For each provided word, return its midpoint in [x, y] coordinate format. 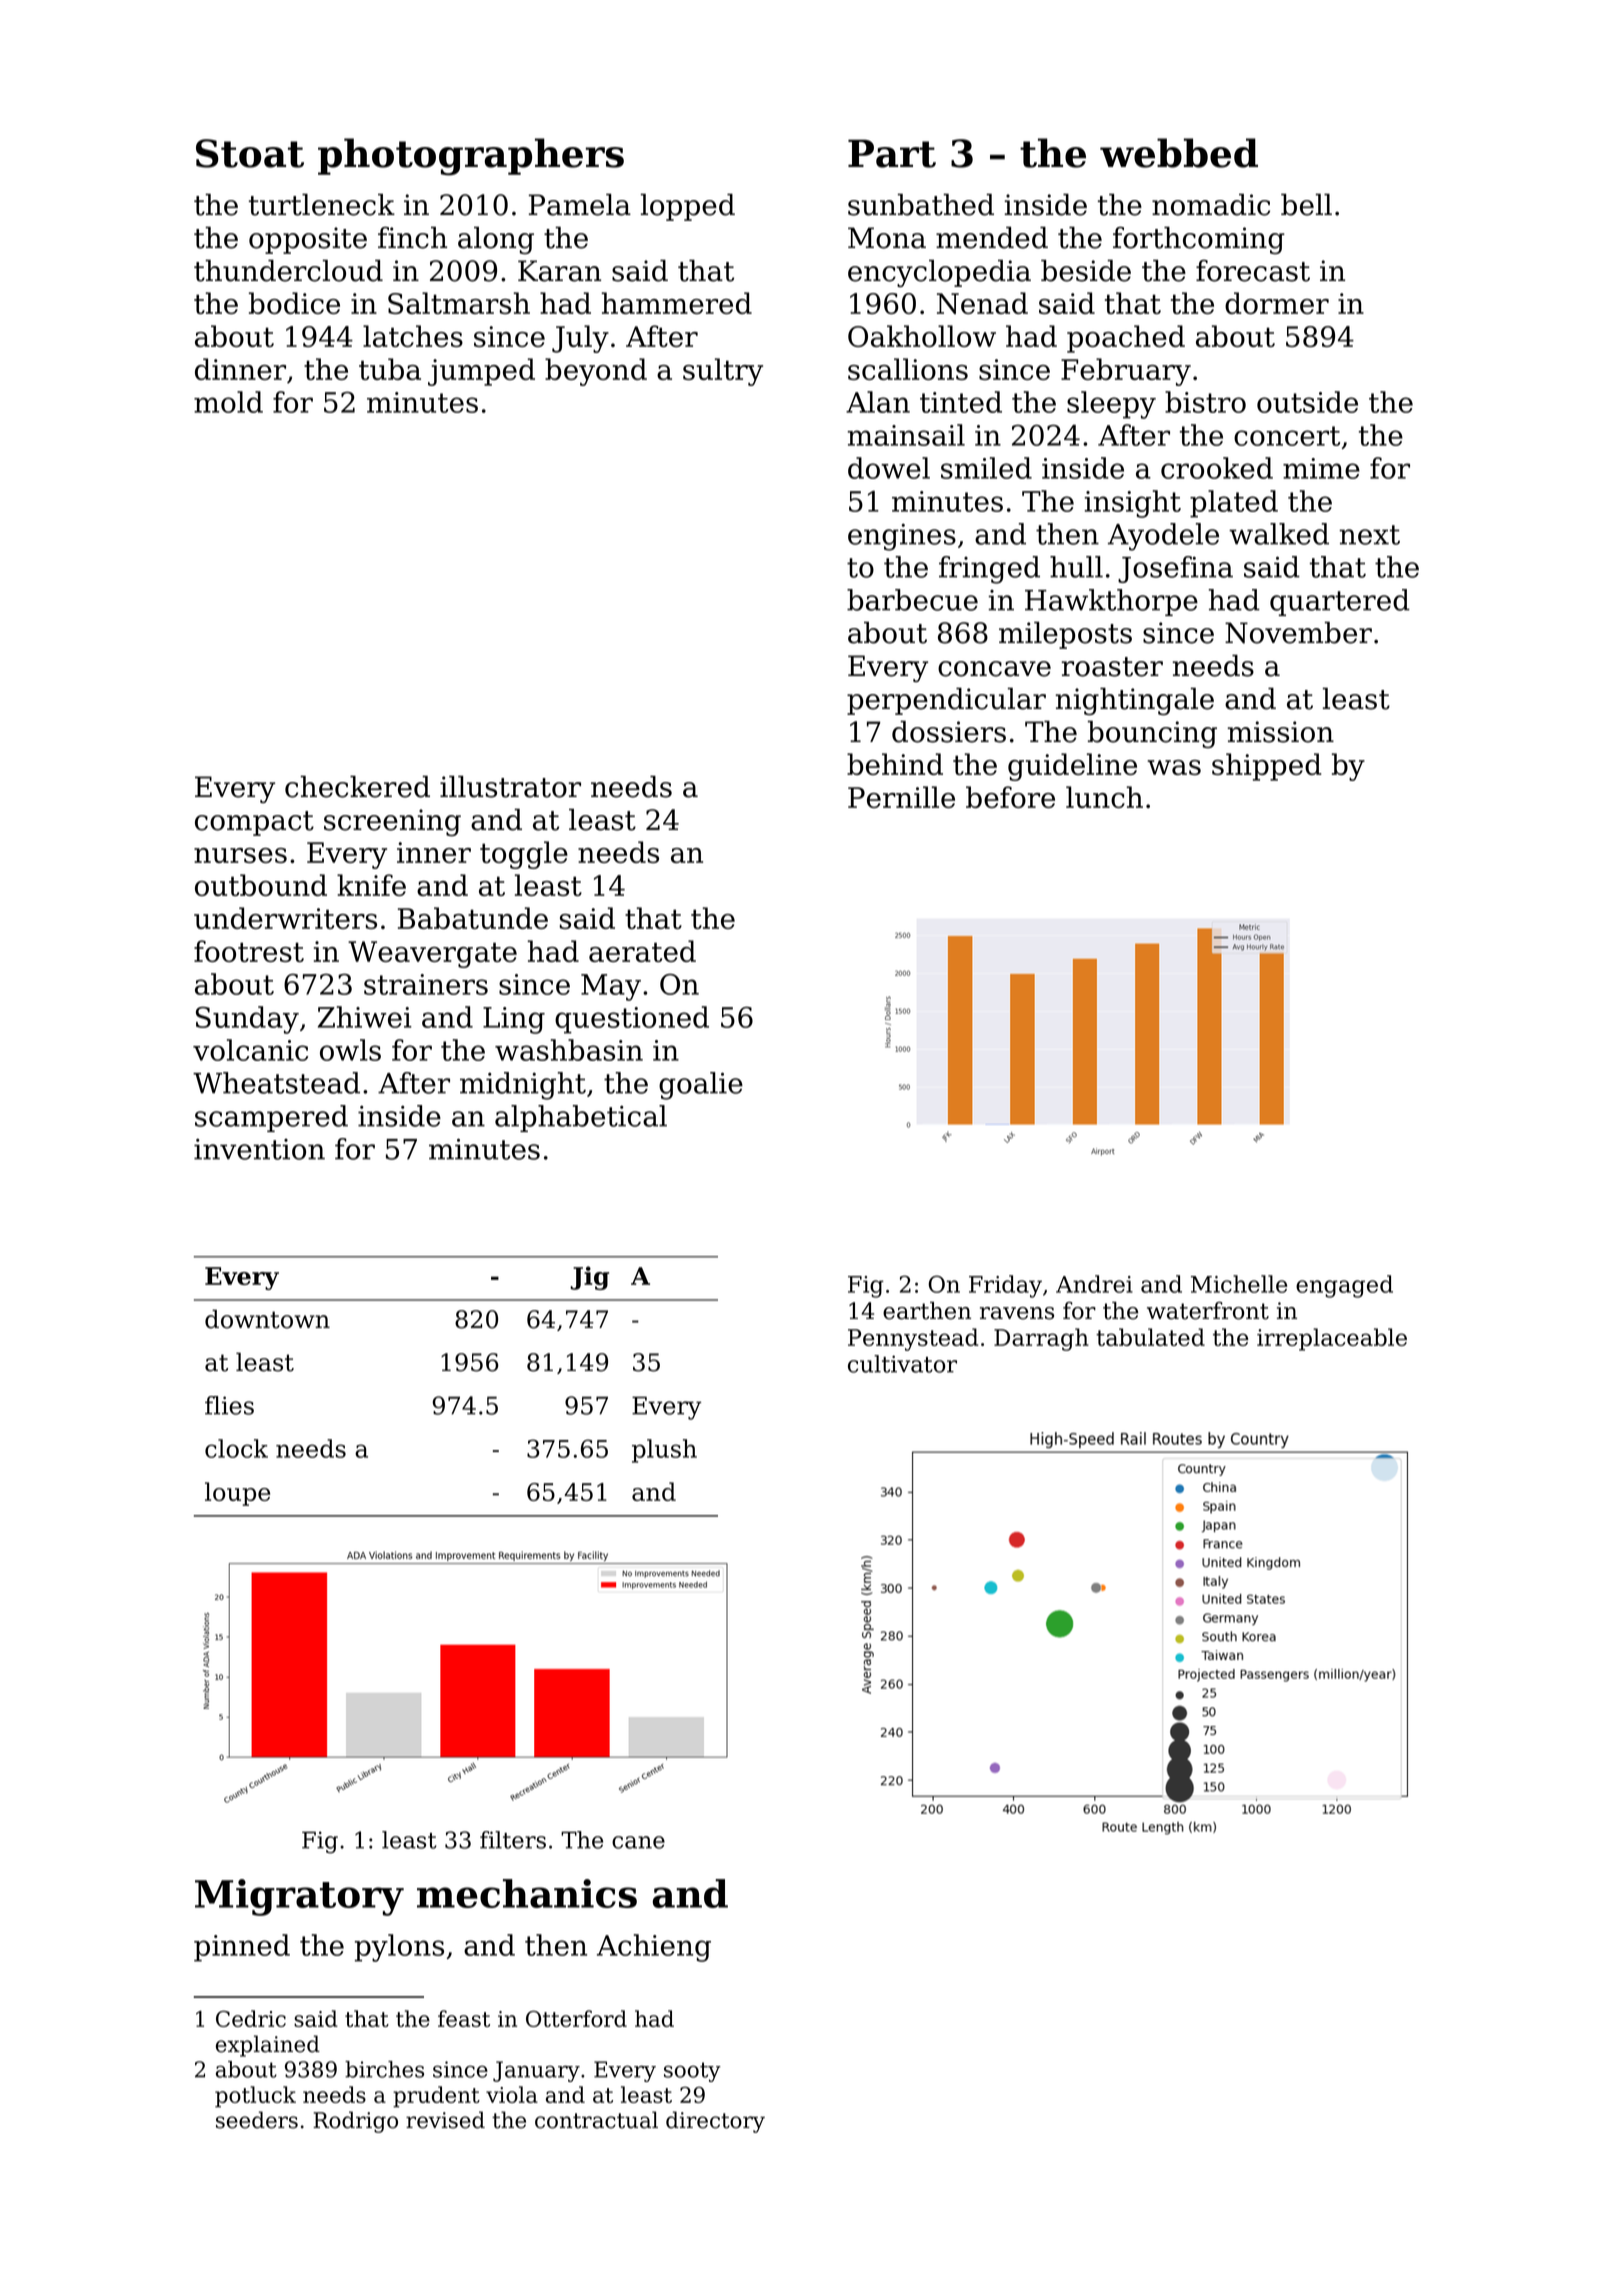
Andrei [1094, 1284]
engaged [1344, 1286]
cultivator [902, 1364]
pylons [399, 1948]
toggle [524, 855]
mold [228, 402]
